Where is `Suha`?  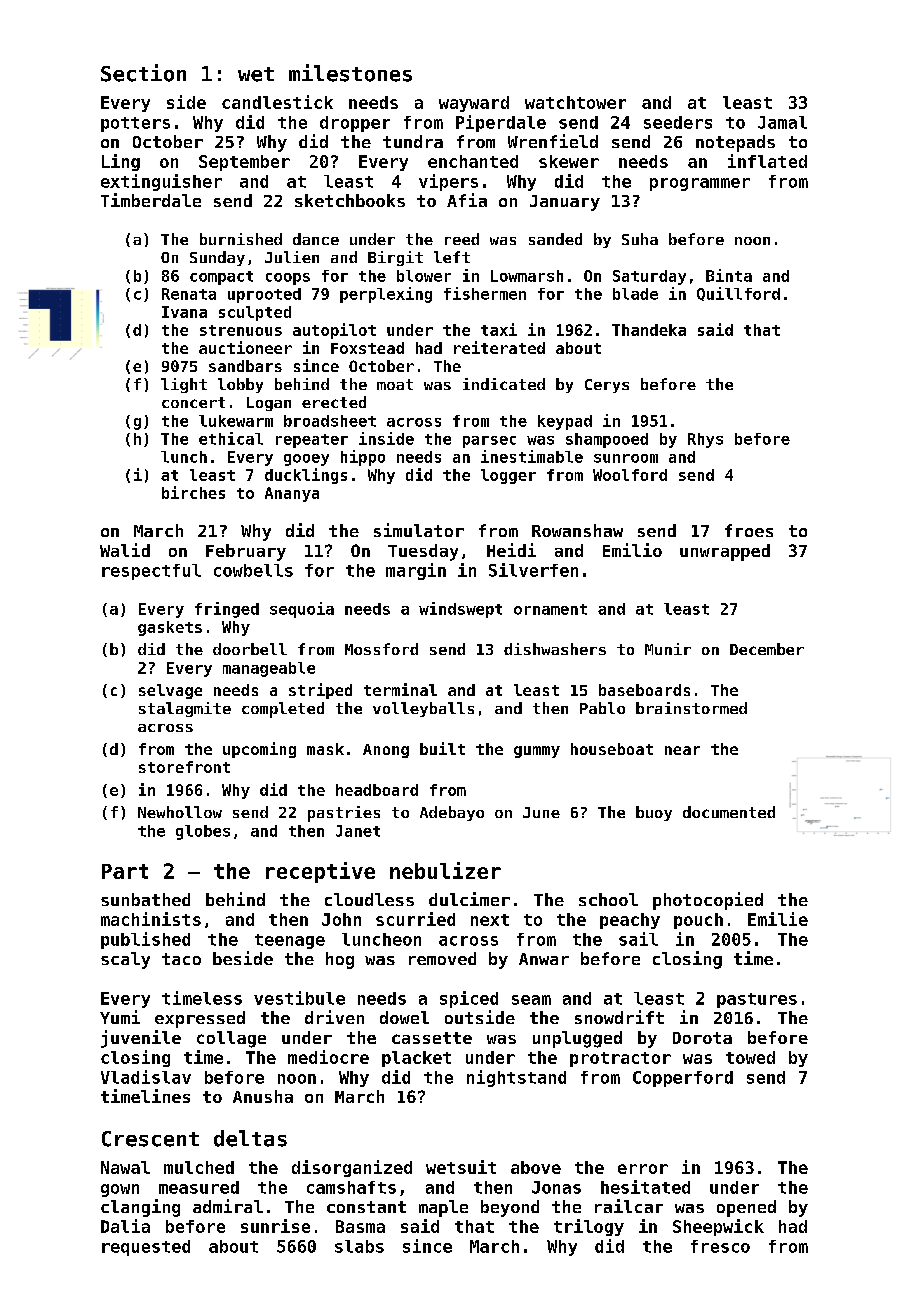 Suha is located at coordinates (640, 239).
